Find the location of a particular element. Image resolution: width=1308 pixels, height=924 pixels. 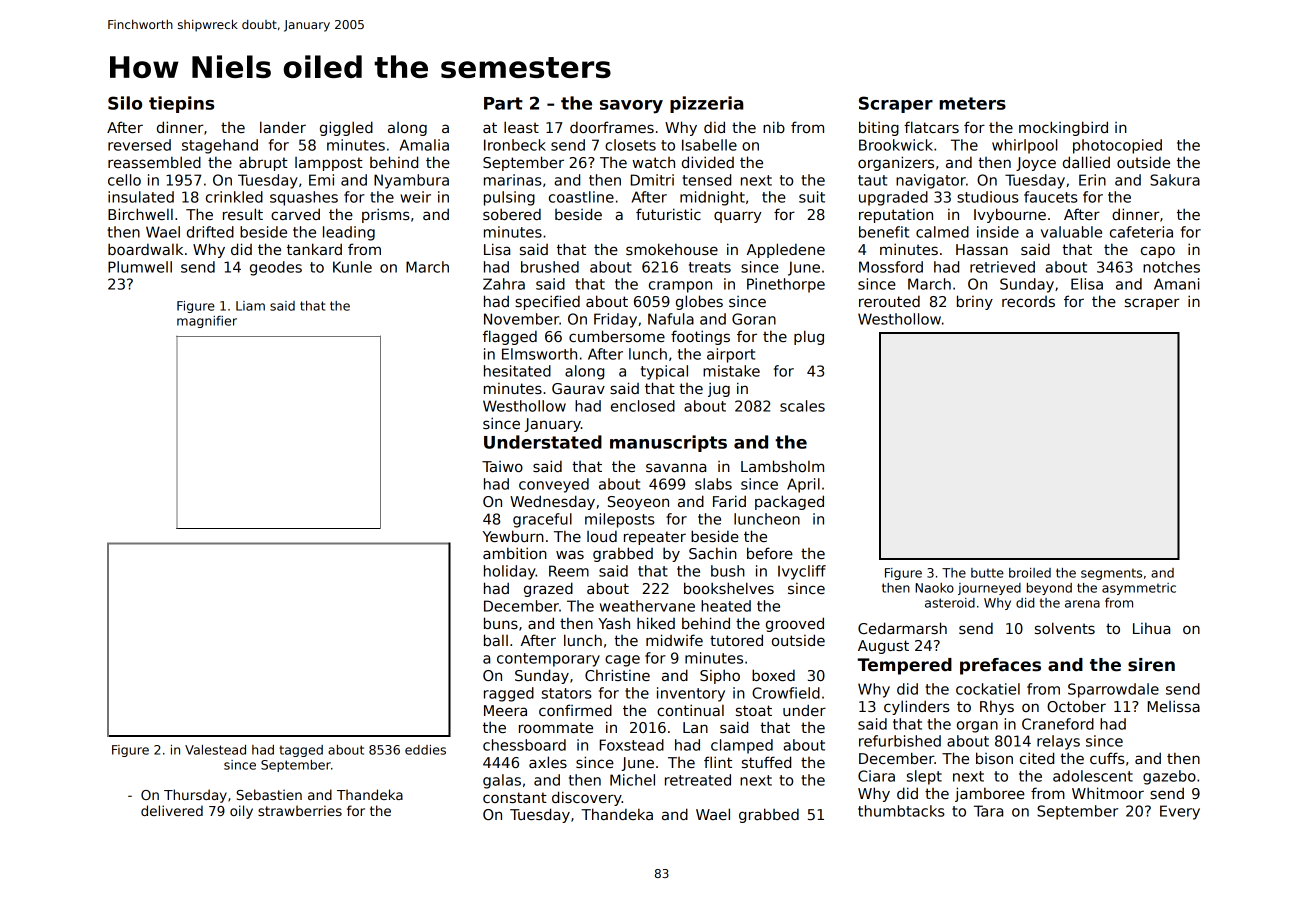

Sakura is located at coordinates (1175, 180).
